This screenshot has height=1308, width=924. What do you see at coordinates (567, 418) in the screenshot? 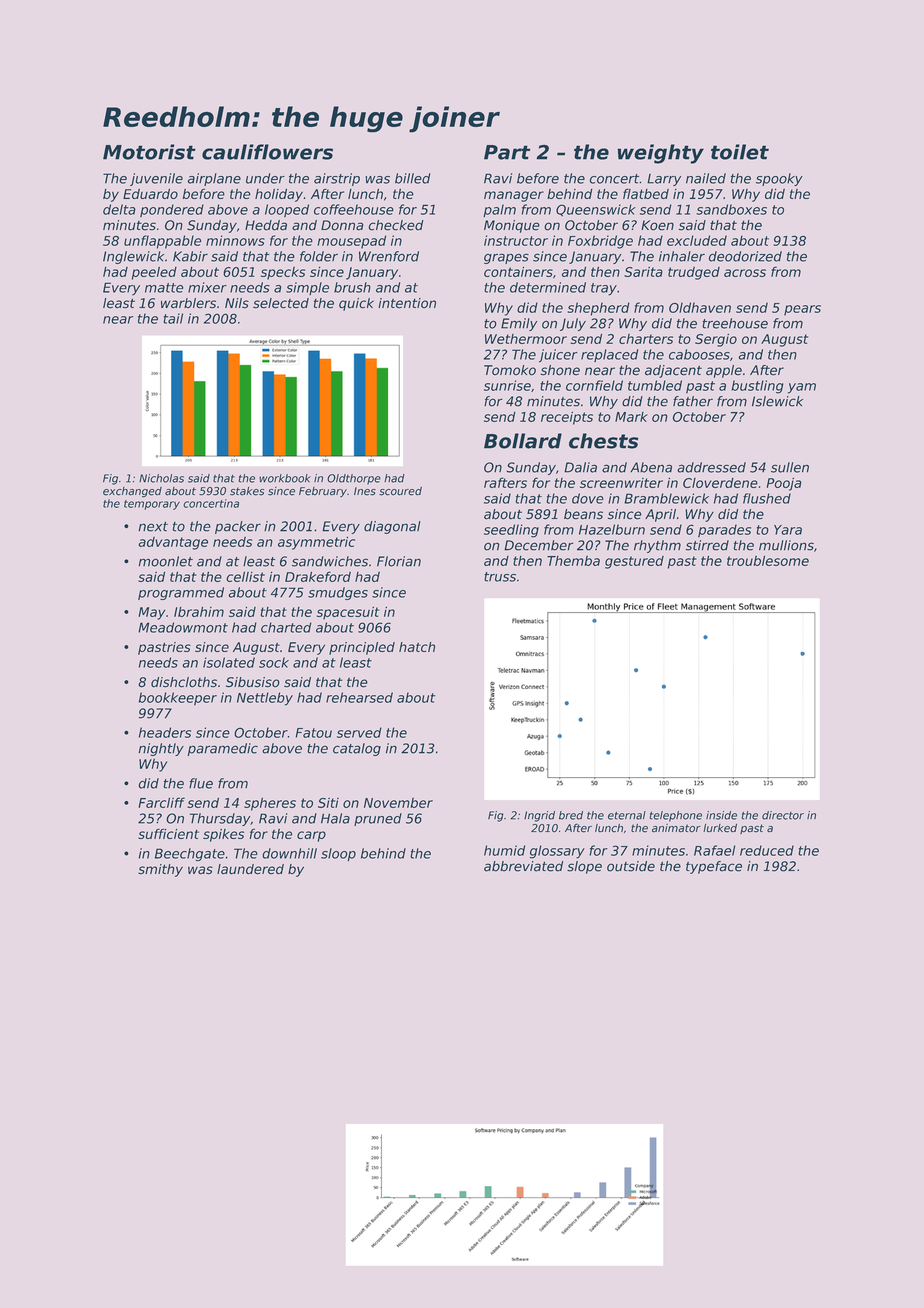
I see `receipts` at bounding box center [567, 418].
